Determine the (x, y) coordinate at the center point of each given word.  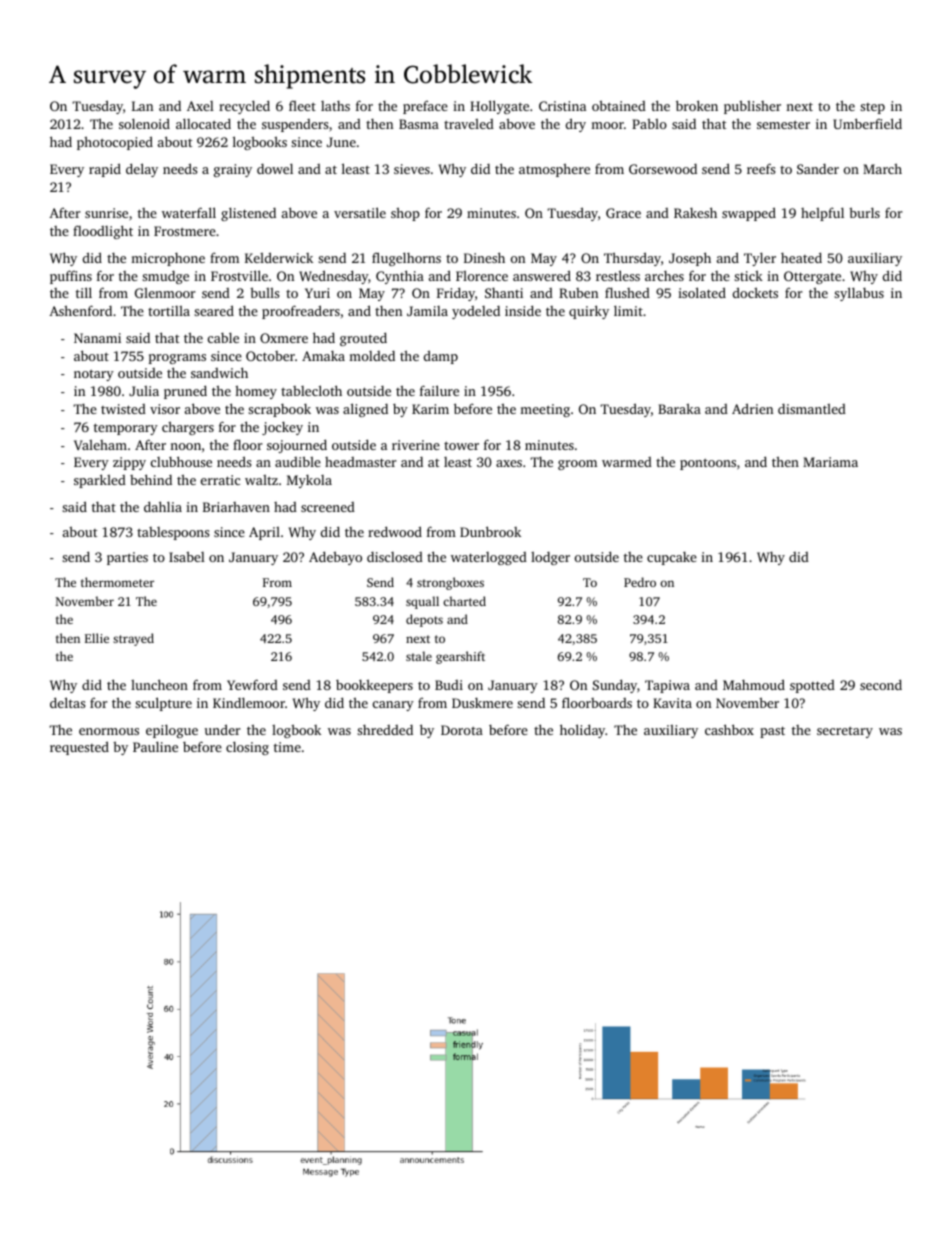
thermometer (117, 582)
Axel (200, 106)
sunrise (106, 213)
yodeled (476, 312)
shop (405, 214)
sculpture (163, 704)
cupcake (672, 558)
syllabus (859, 294)
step (872, 108)
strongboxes (450, 583)
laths (335, 106)
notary (94, 375)
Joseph (690, 259)
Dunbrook (490, 531)
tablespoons (173, 533)
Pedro (640, 582)
